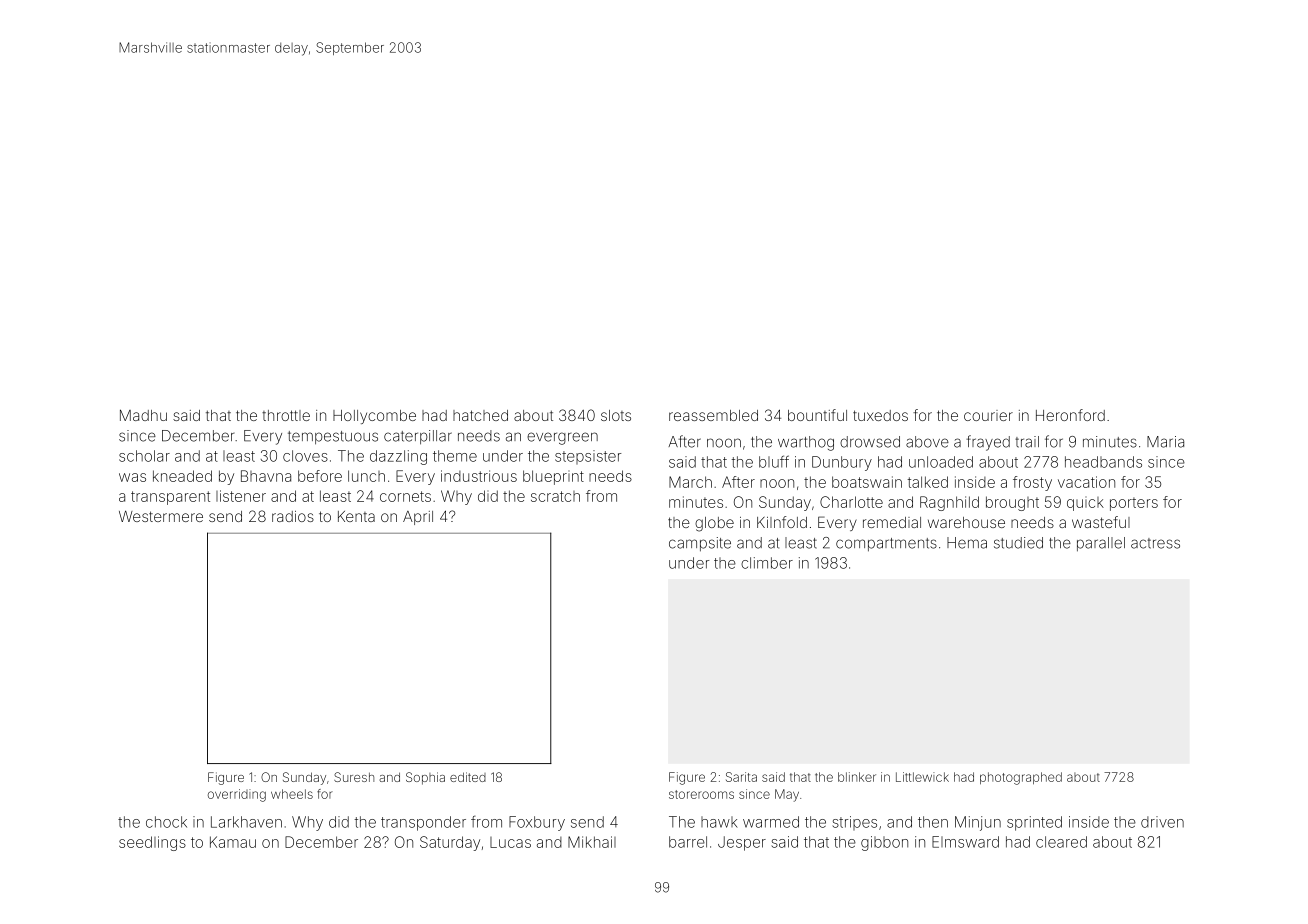 The width and height of the screenshot is (1308, 924). I want to click on Lucas, so click(510, 842).
